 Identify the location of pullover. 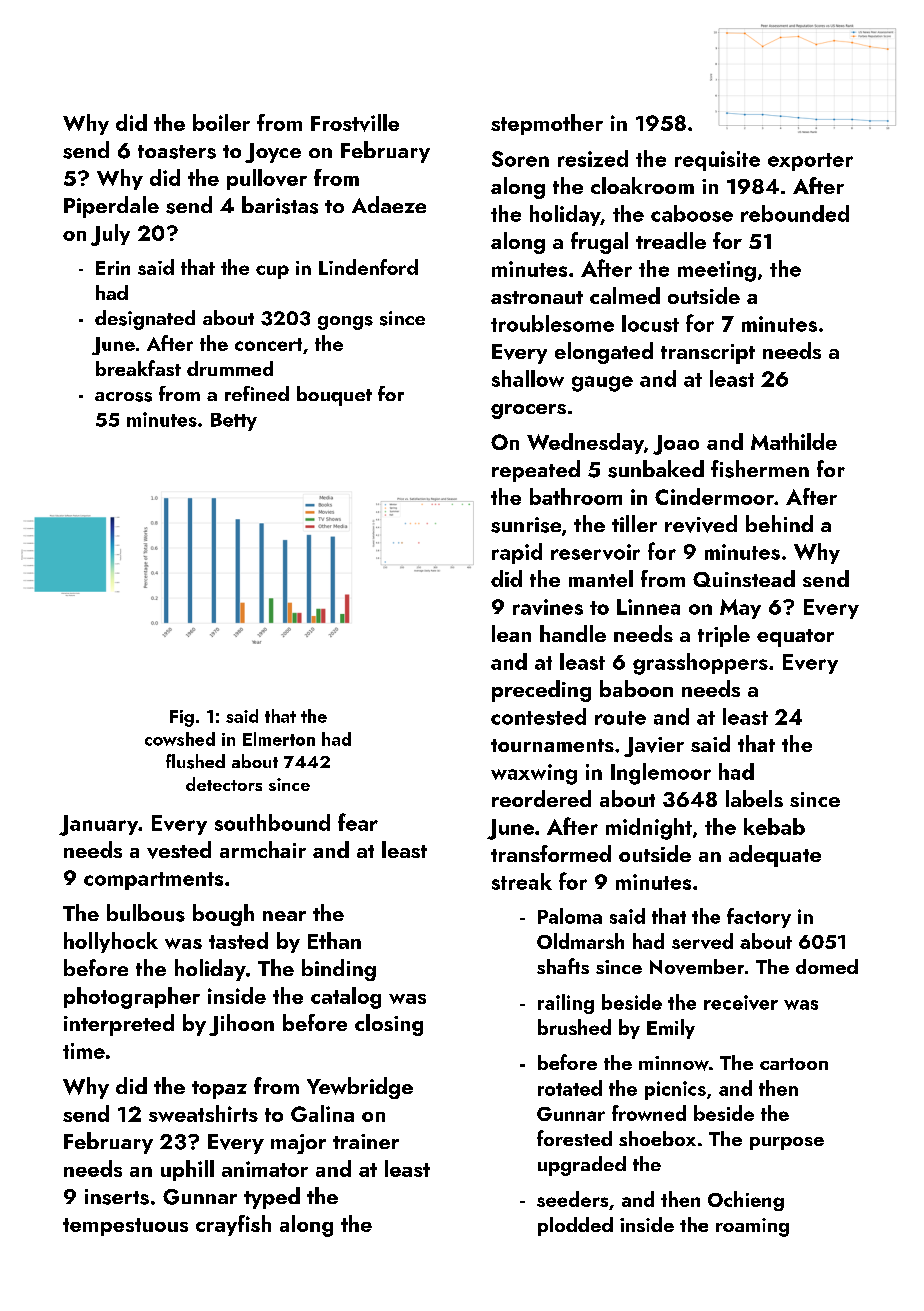
(267, 179).
